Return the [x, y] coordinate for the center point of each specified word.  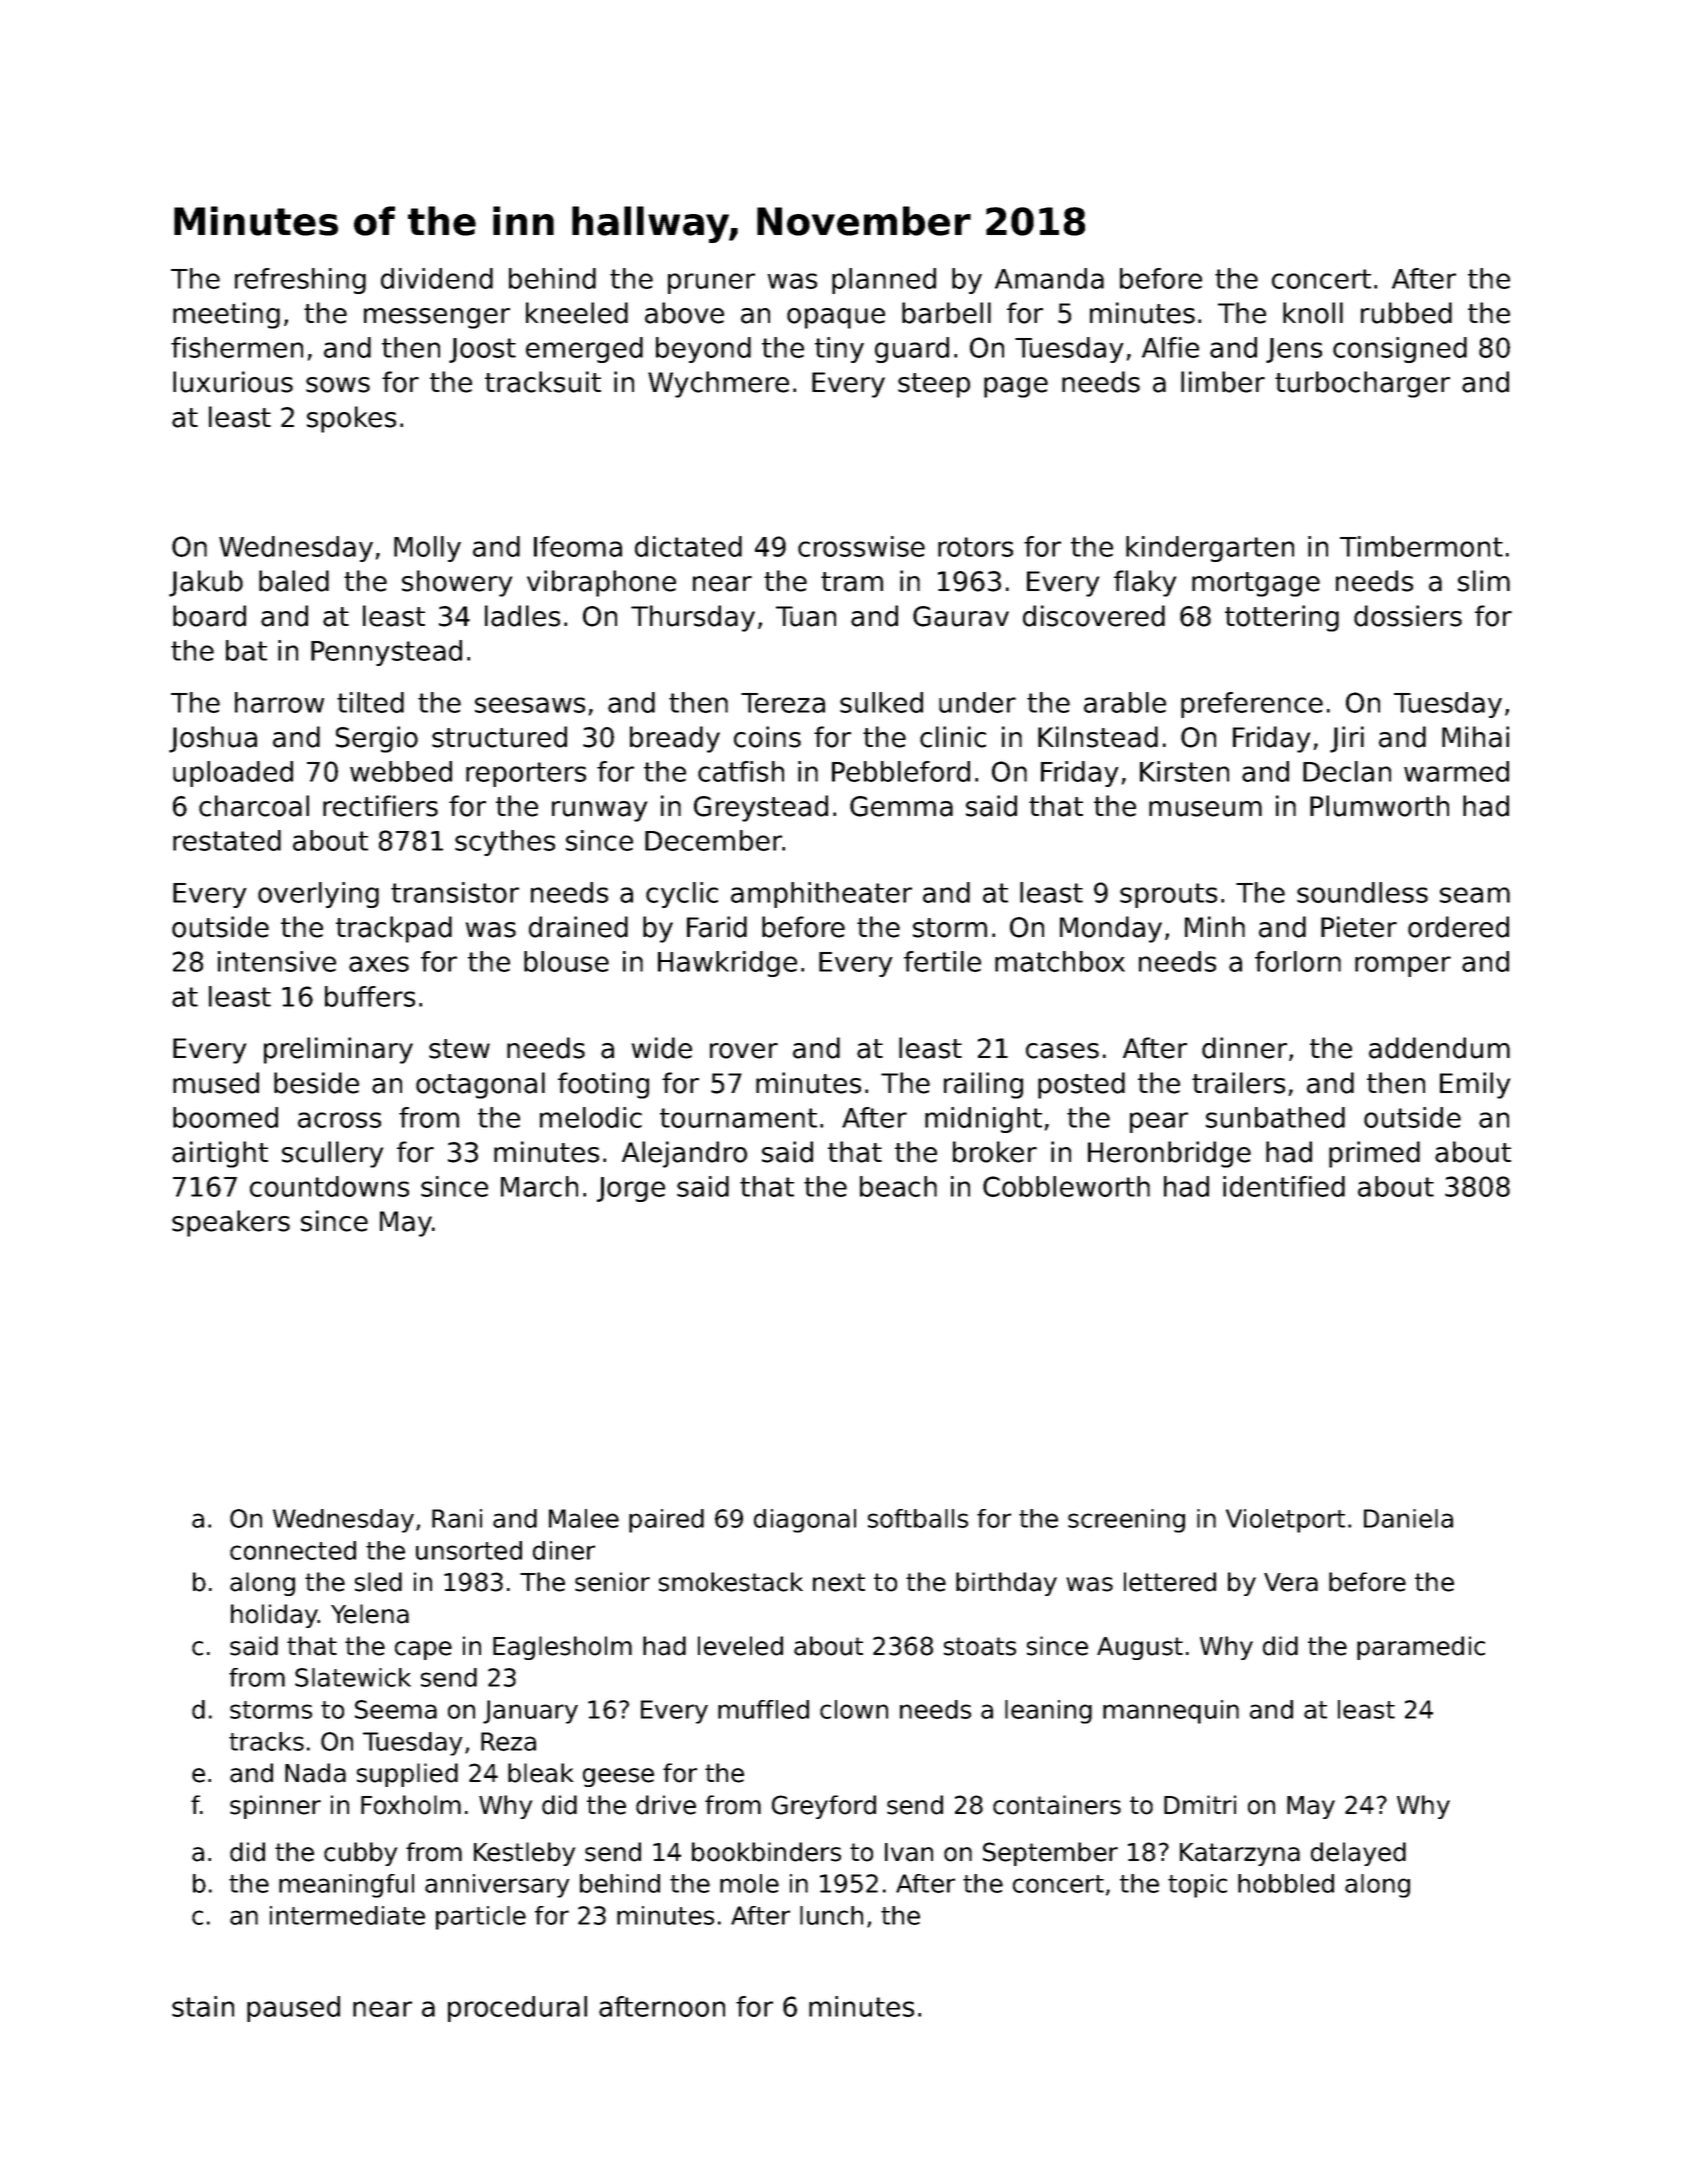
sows [338, 385]
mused [216, 1083]
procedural [517, 2009]
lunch [831, 1915]
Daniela [1408, 1518]
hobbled [1286, 1883]
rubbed [1406, 313]
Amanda [1049, 278]
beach [898, 1186]
